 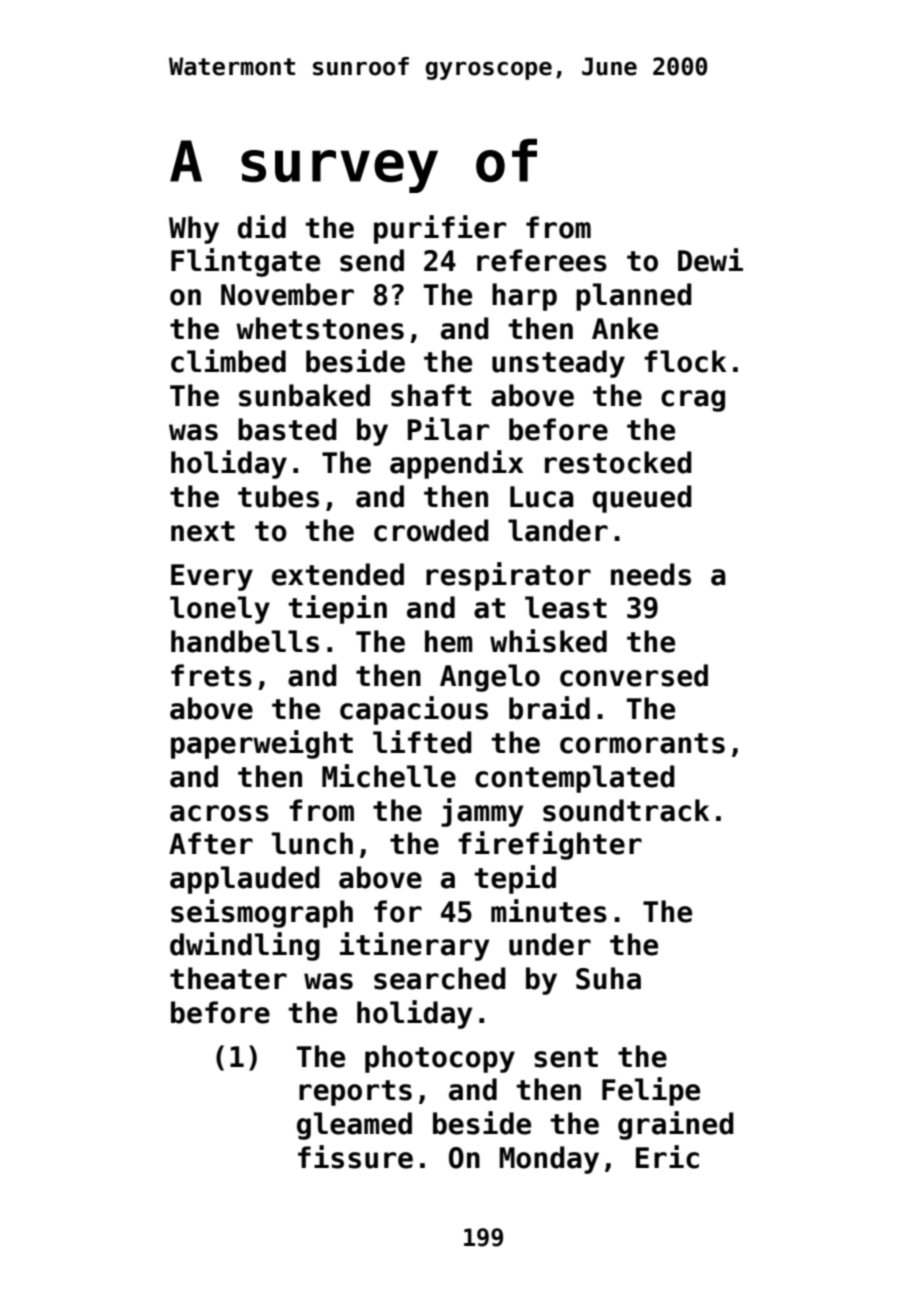 What do you see at coordinates (320, 328) in the screenshot?
I see `whetstones` at bounding box center [320, 328].
